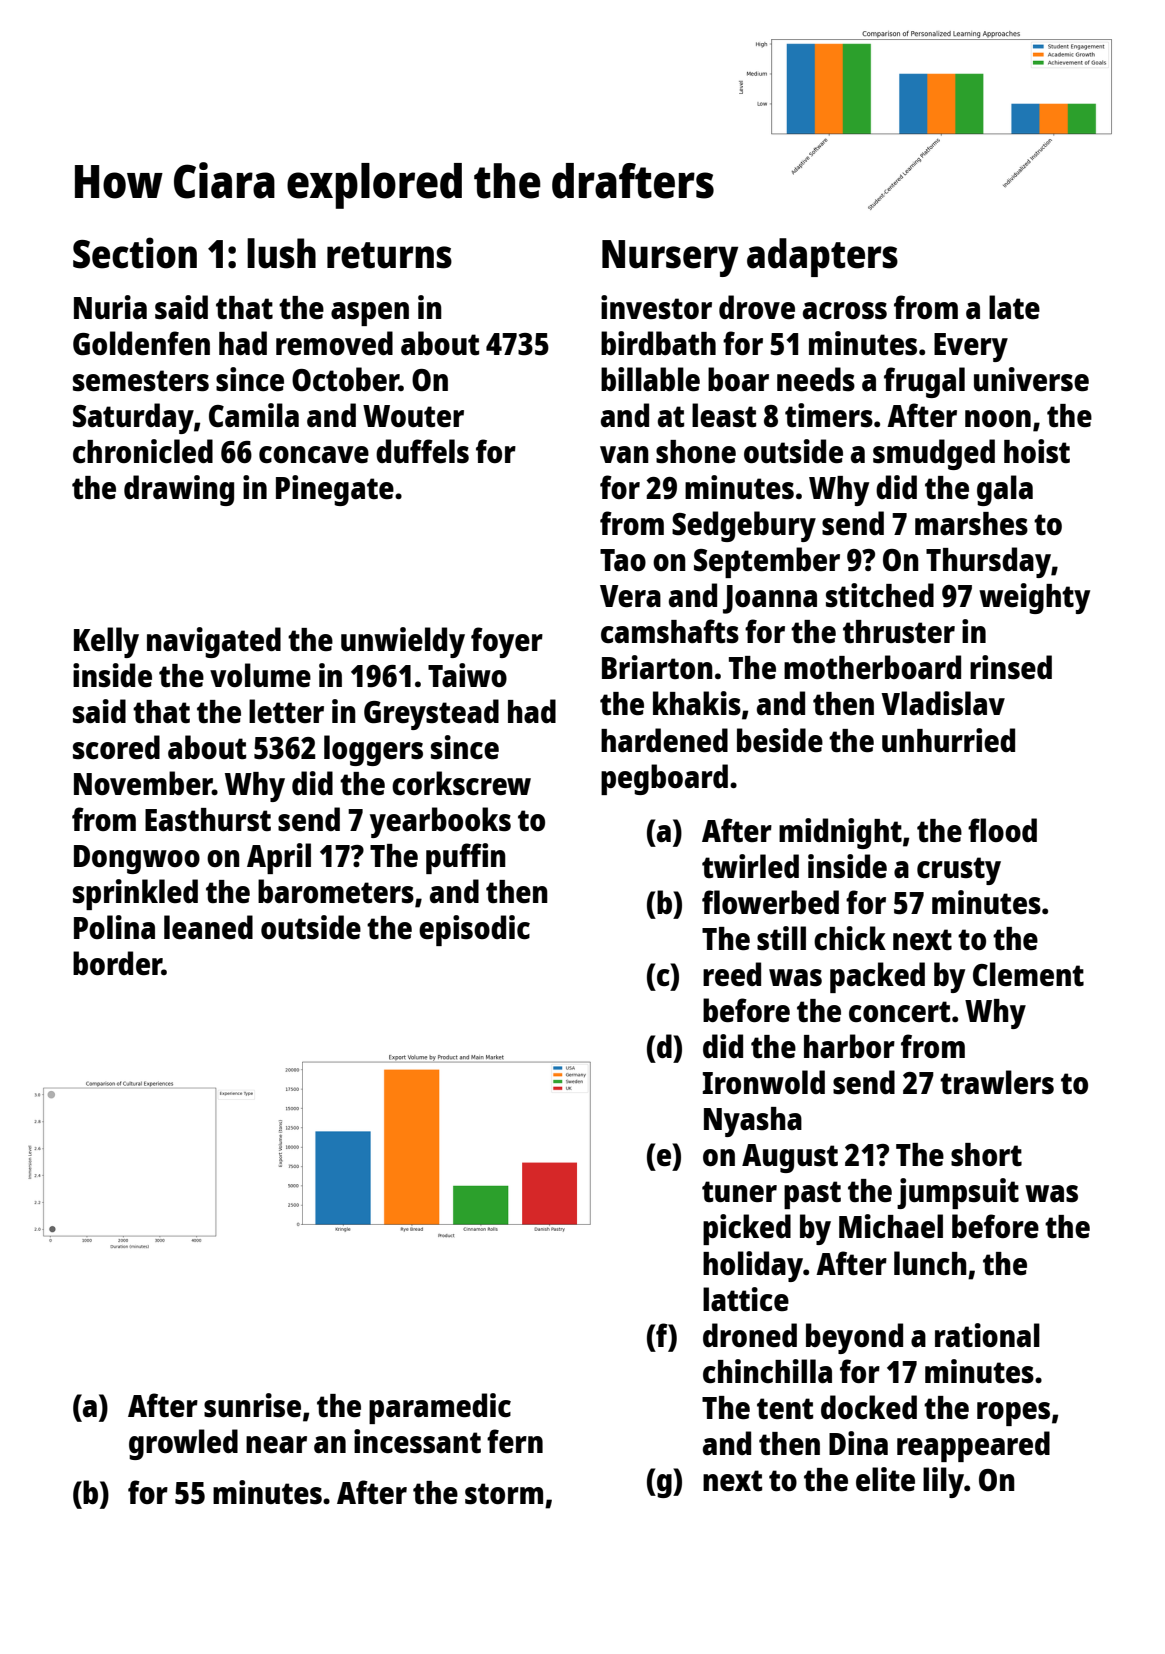  I want to click on loggers, so click(373, 750).
